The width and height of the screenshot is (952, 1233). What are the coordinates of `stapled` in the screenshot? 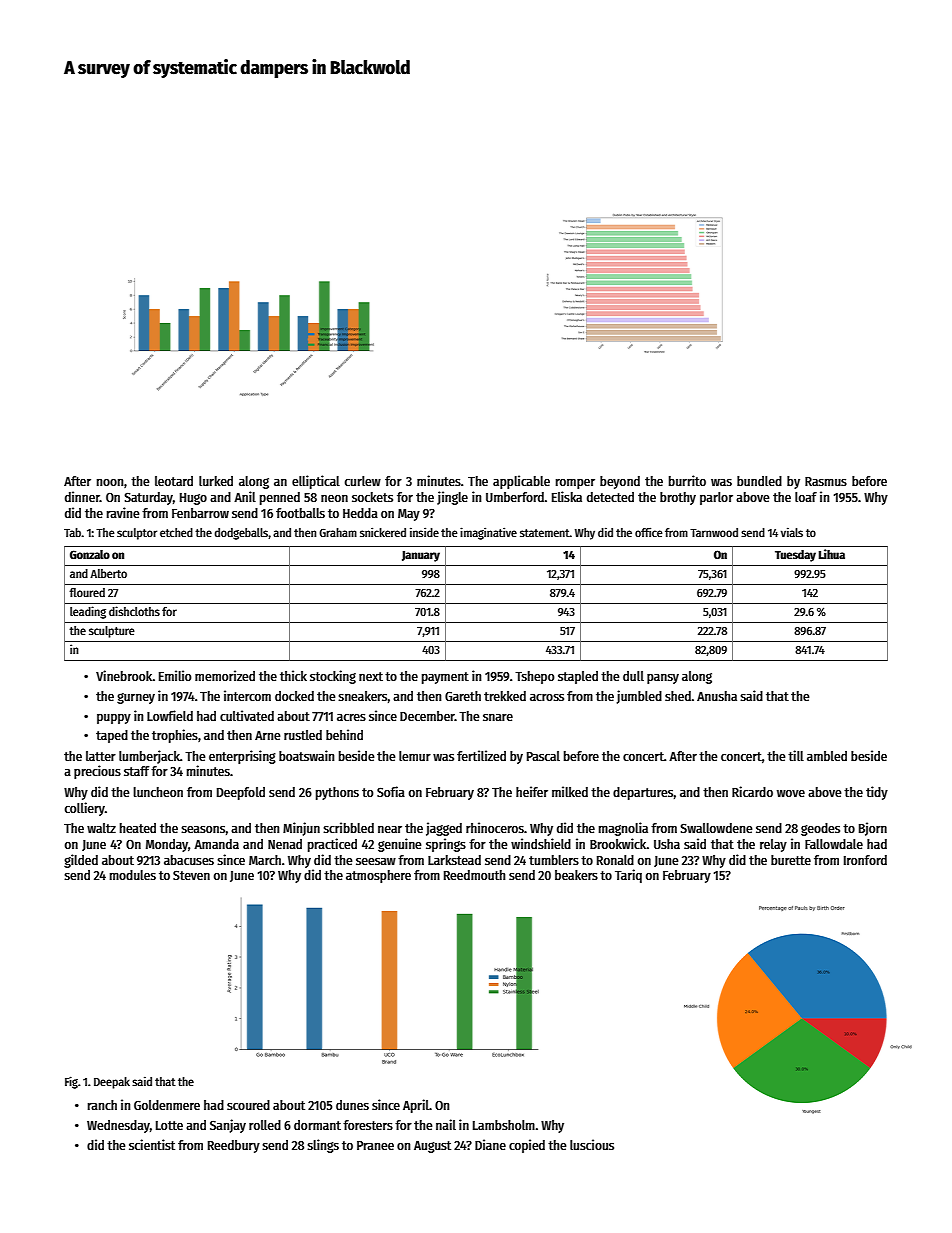 It's located at (578, 677).
